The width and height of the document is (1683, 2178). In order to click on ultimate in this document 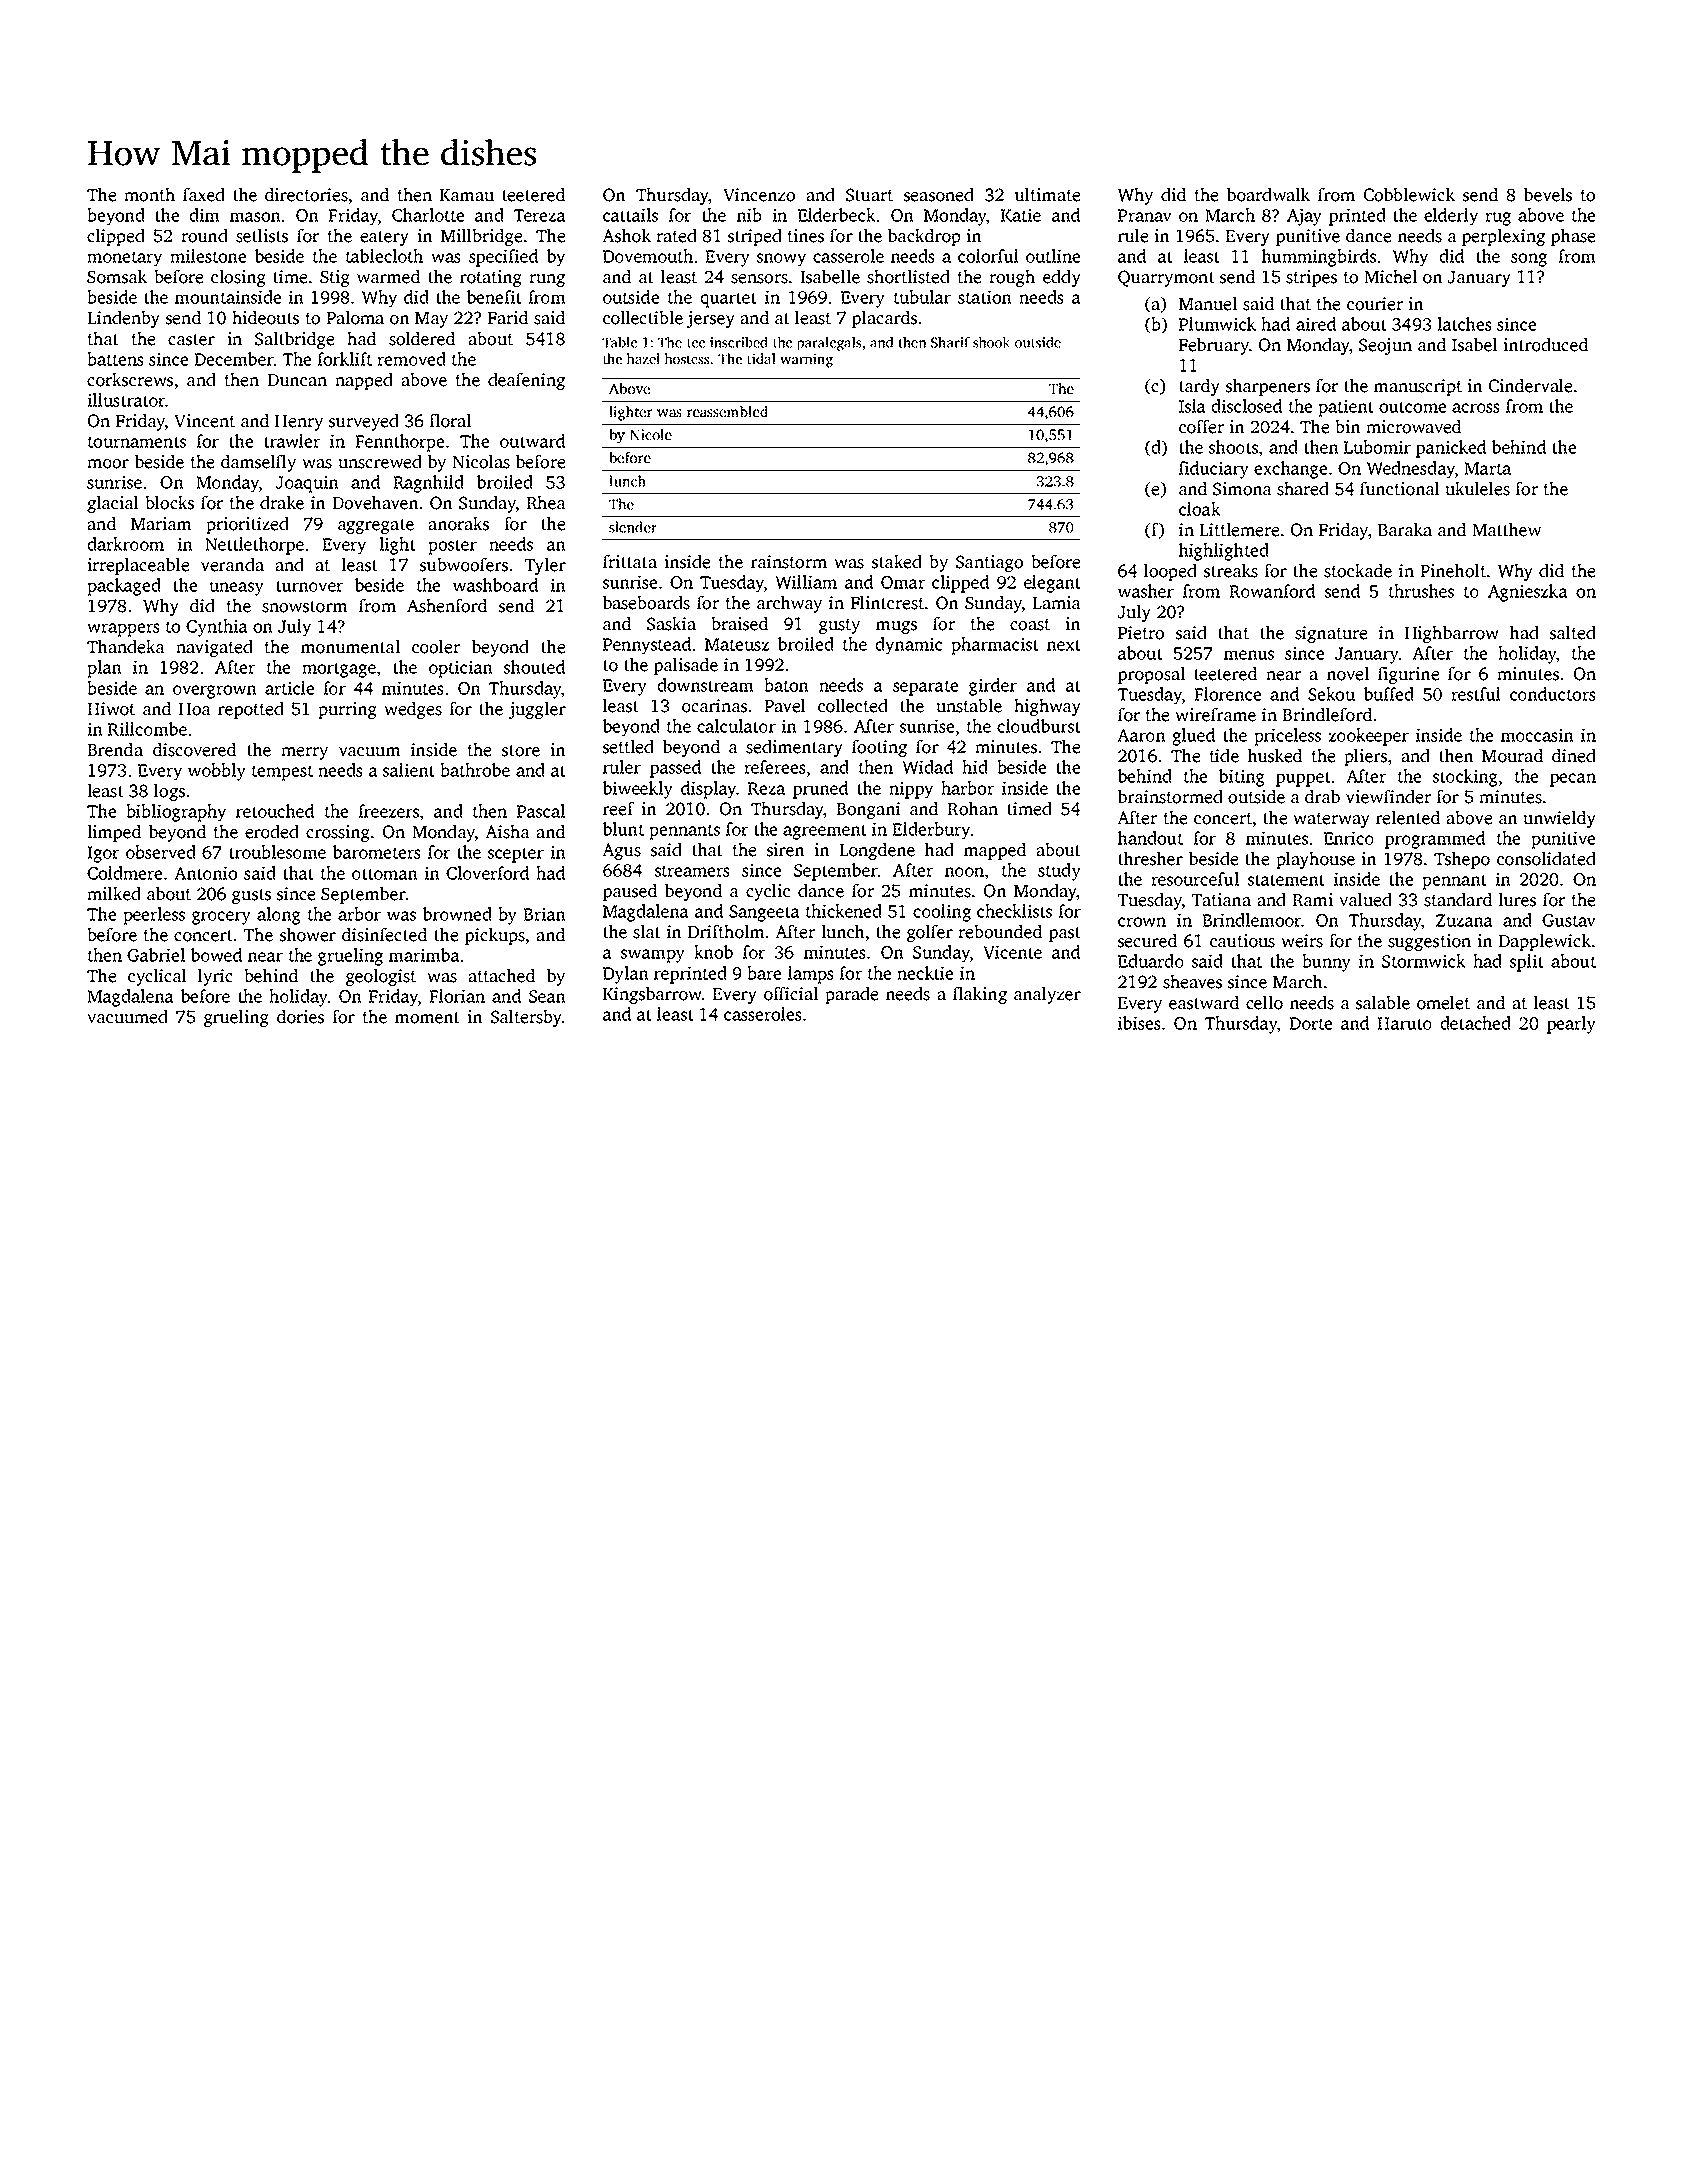, I will do `click(1047, 194)`.
